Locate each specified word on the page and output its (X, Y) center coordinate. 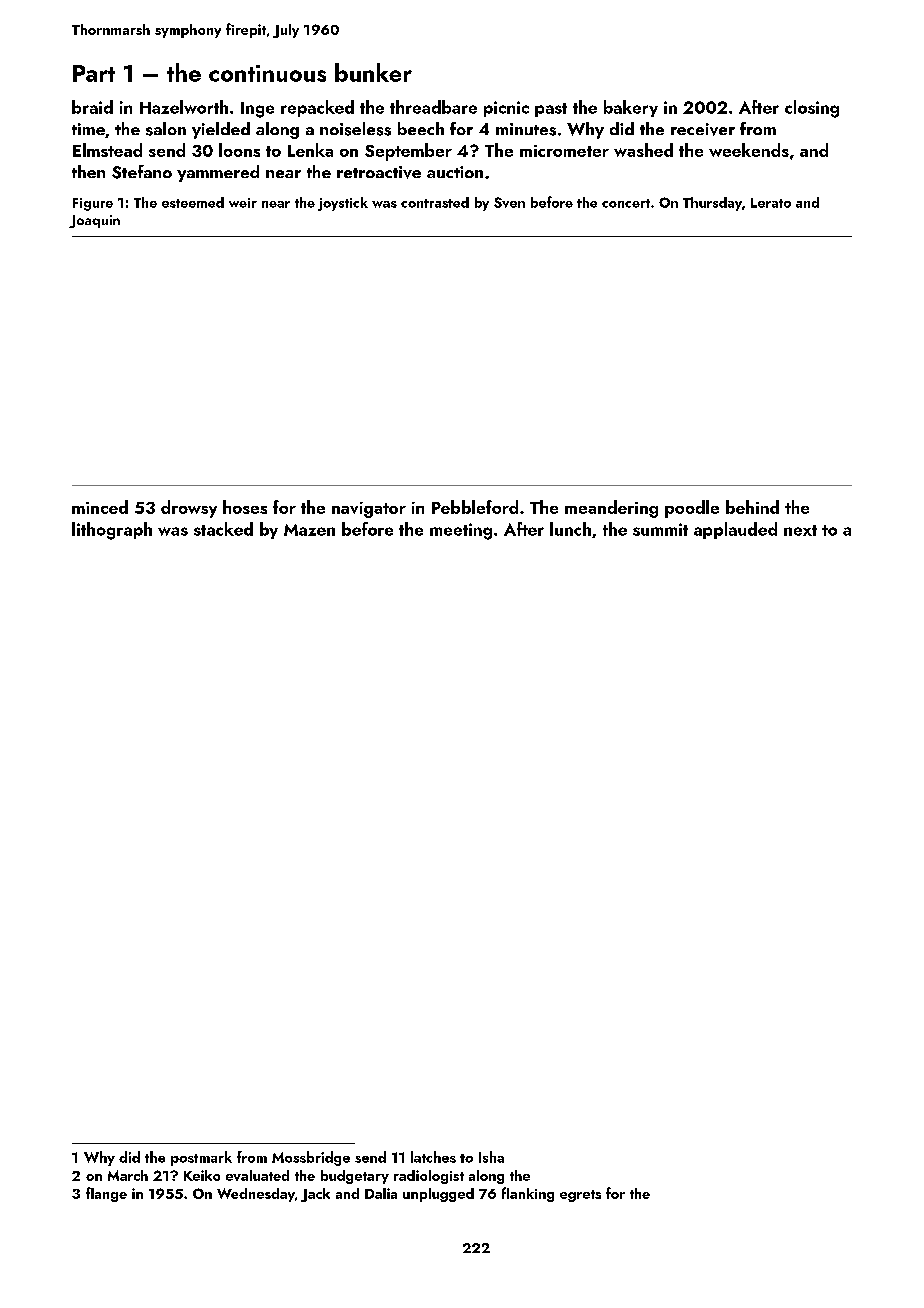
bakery (631, 108)
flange (106, 1194)
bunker (373, 72)
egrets (580, 1196)
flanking (528, 1194)
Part (94, 73)
